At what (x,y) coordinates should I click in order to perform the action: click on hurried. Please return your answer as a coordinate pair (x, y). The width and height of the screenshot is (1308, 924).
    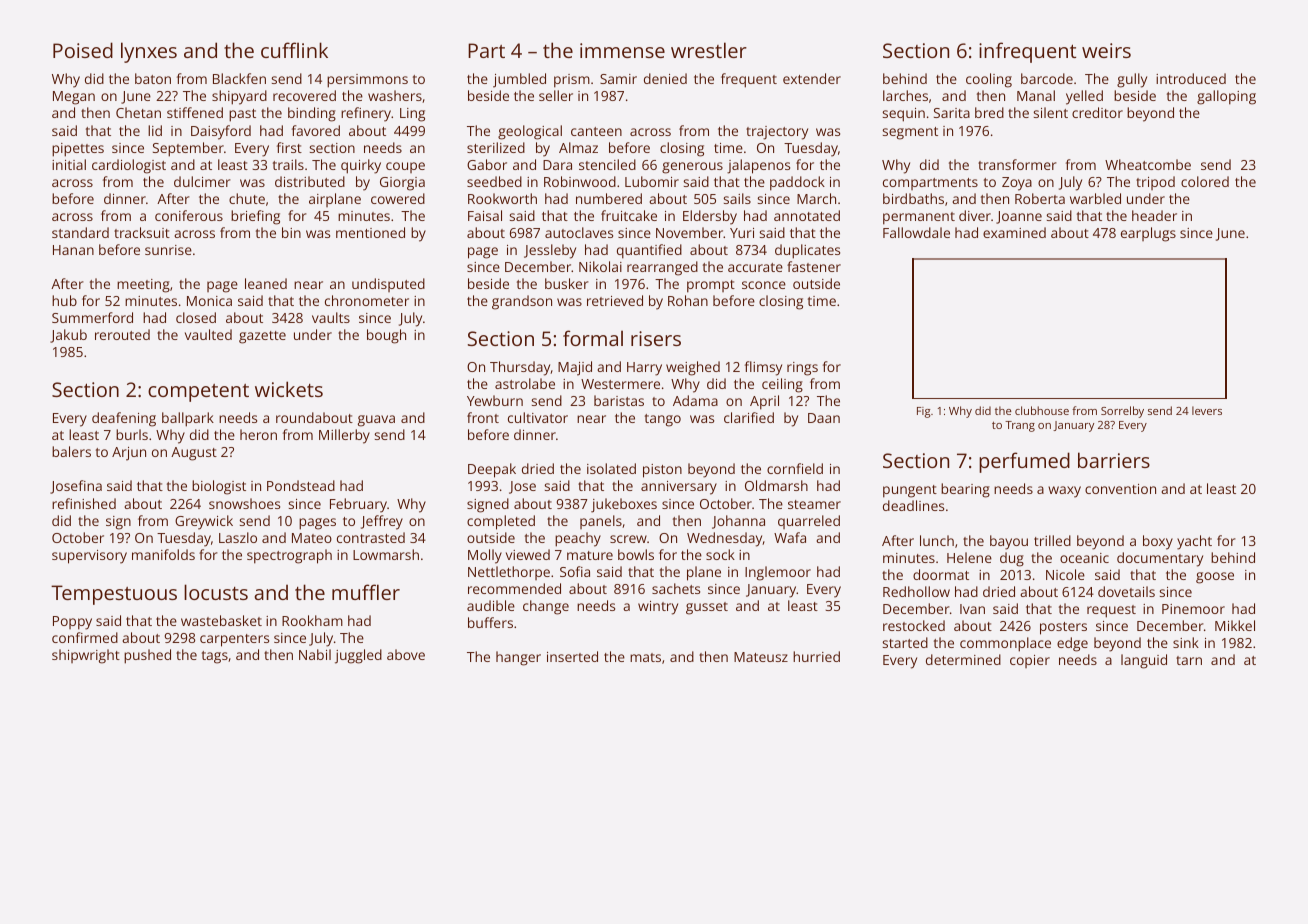
    Looking at the image, I should click on (816, 656).
